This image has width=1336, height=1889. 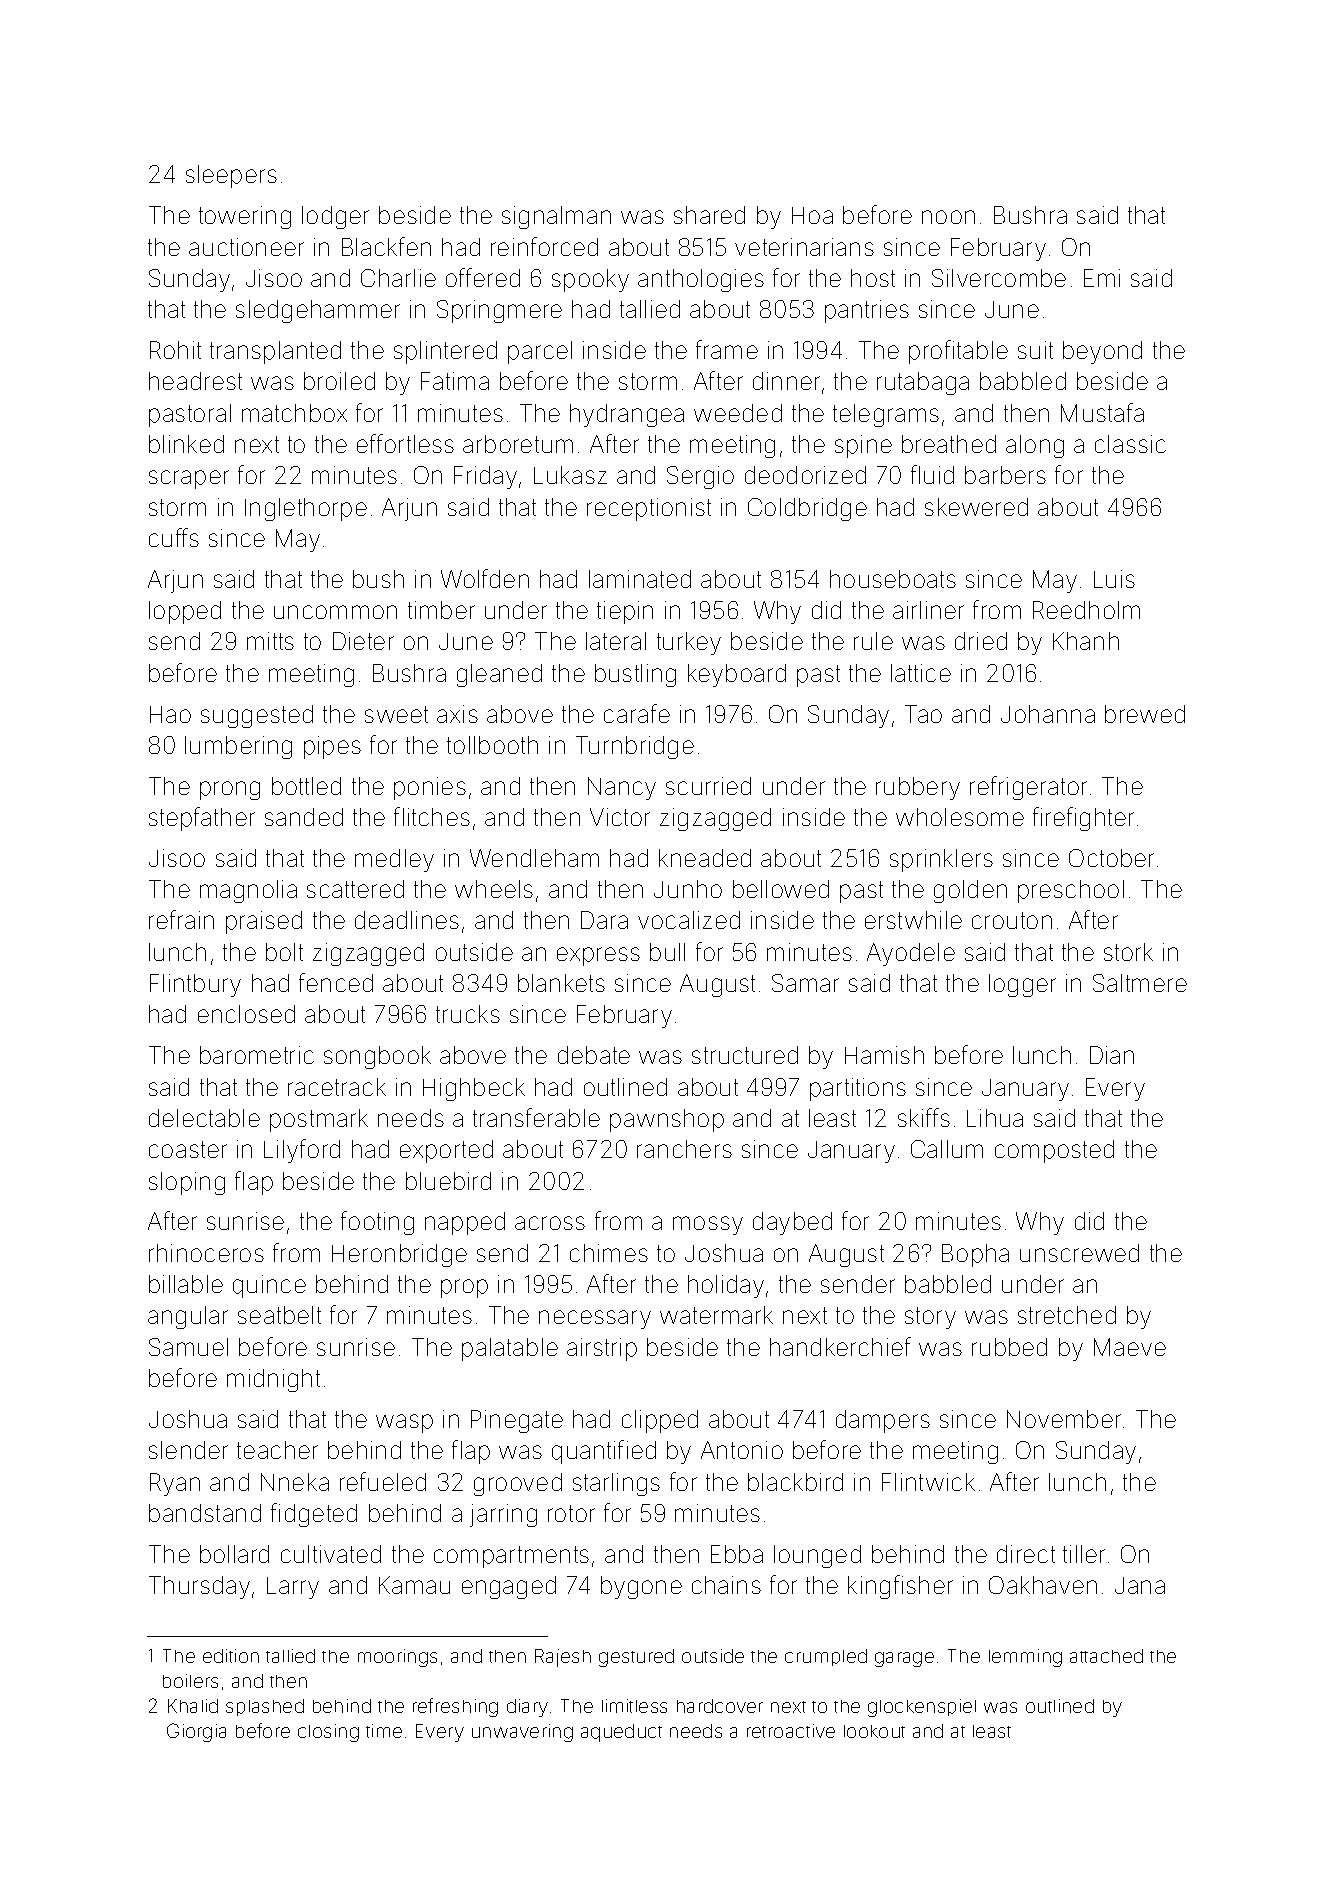 What do you see at coordinates (948, 217) in the image?
I see `noon` at bounding box center [948, 217].
